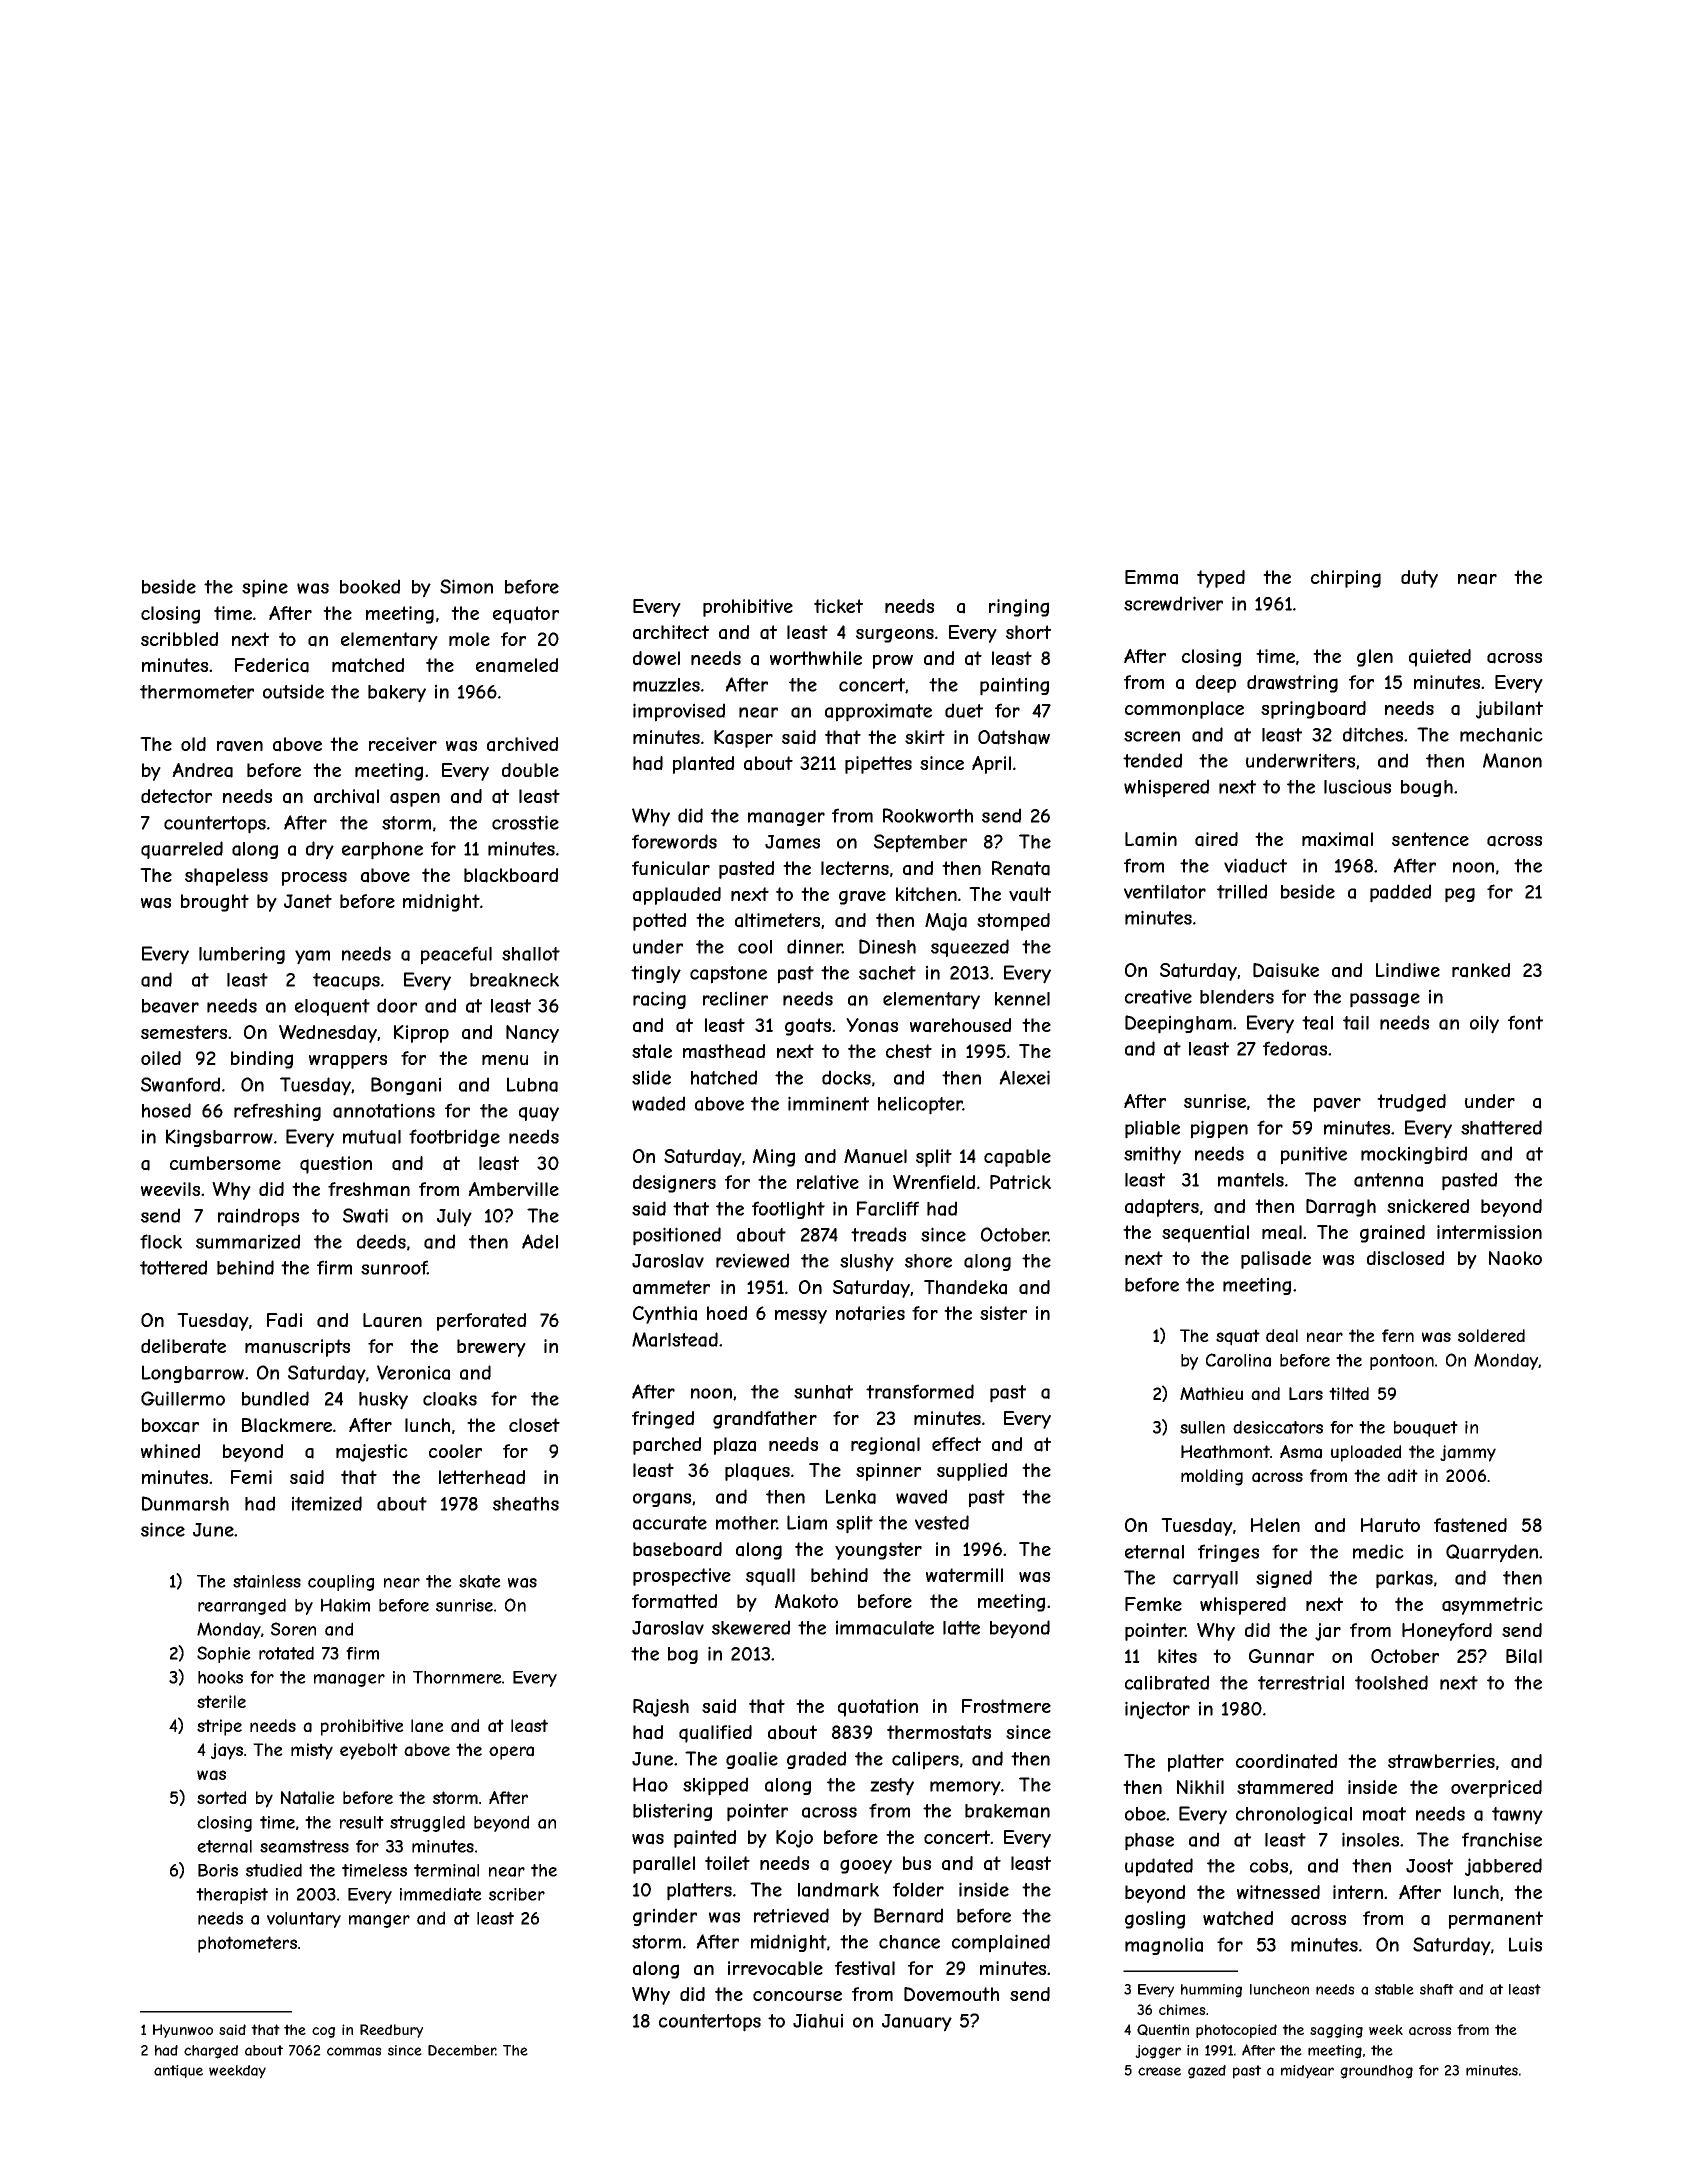  I want to click on groundhog, so click(1376, 2072).
